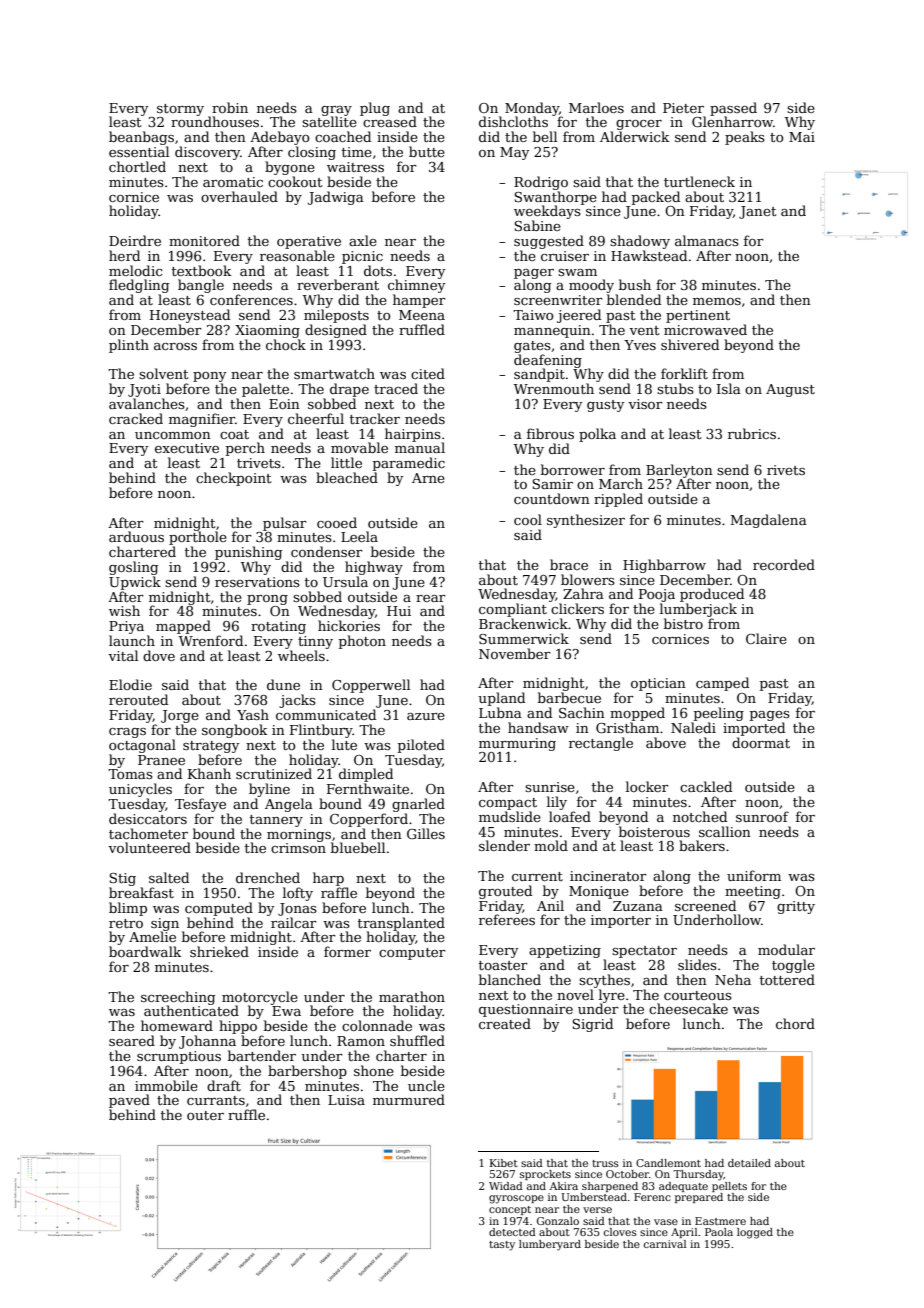 The height and width of the screenshot is (1308, 924). I want to click on outer, so click(205, 1115).
